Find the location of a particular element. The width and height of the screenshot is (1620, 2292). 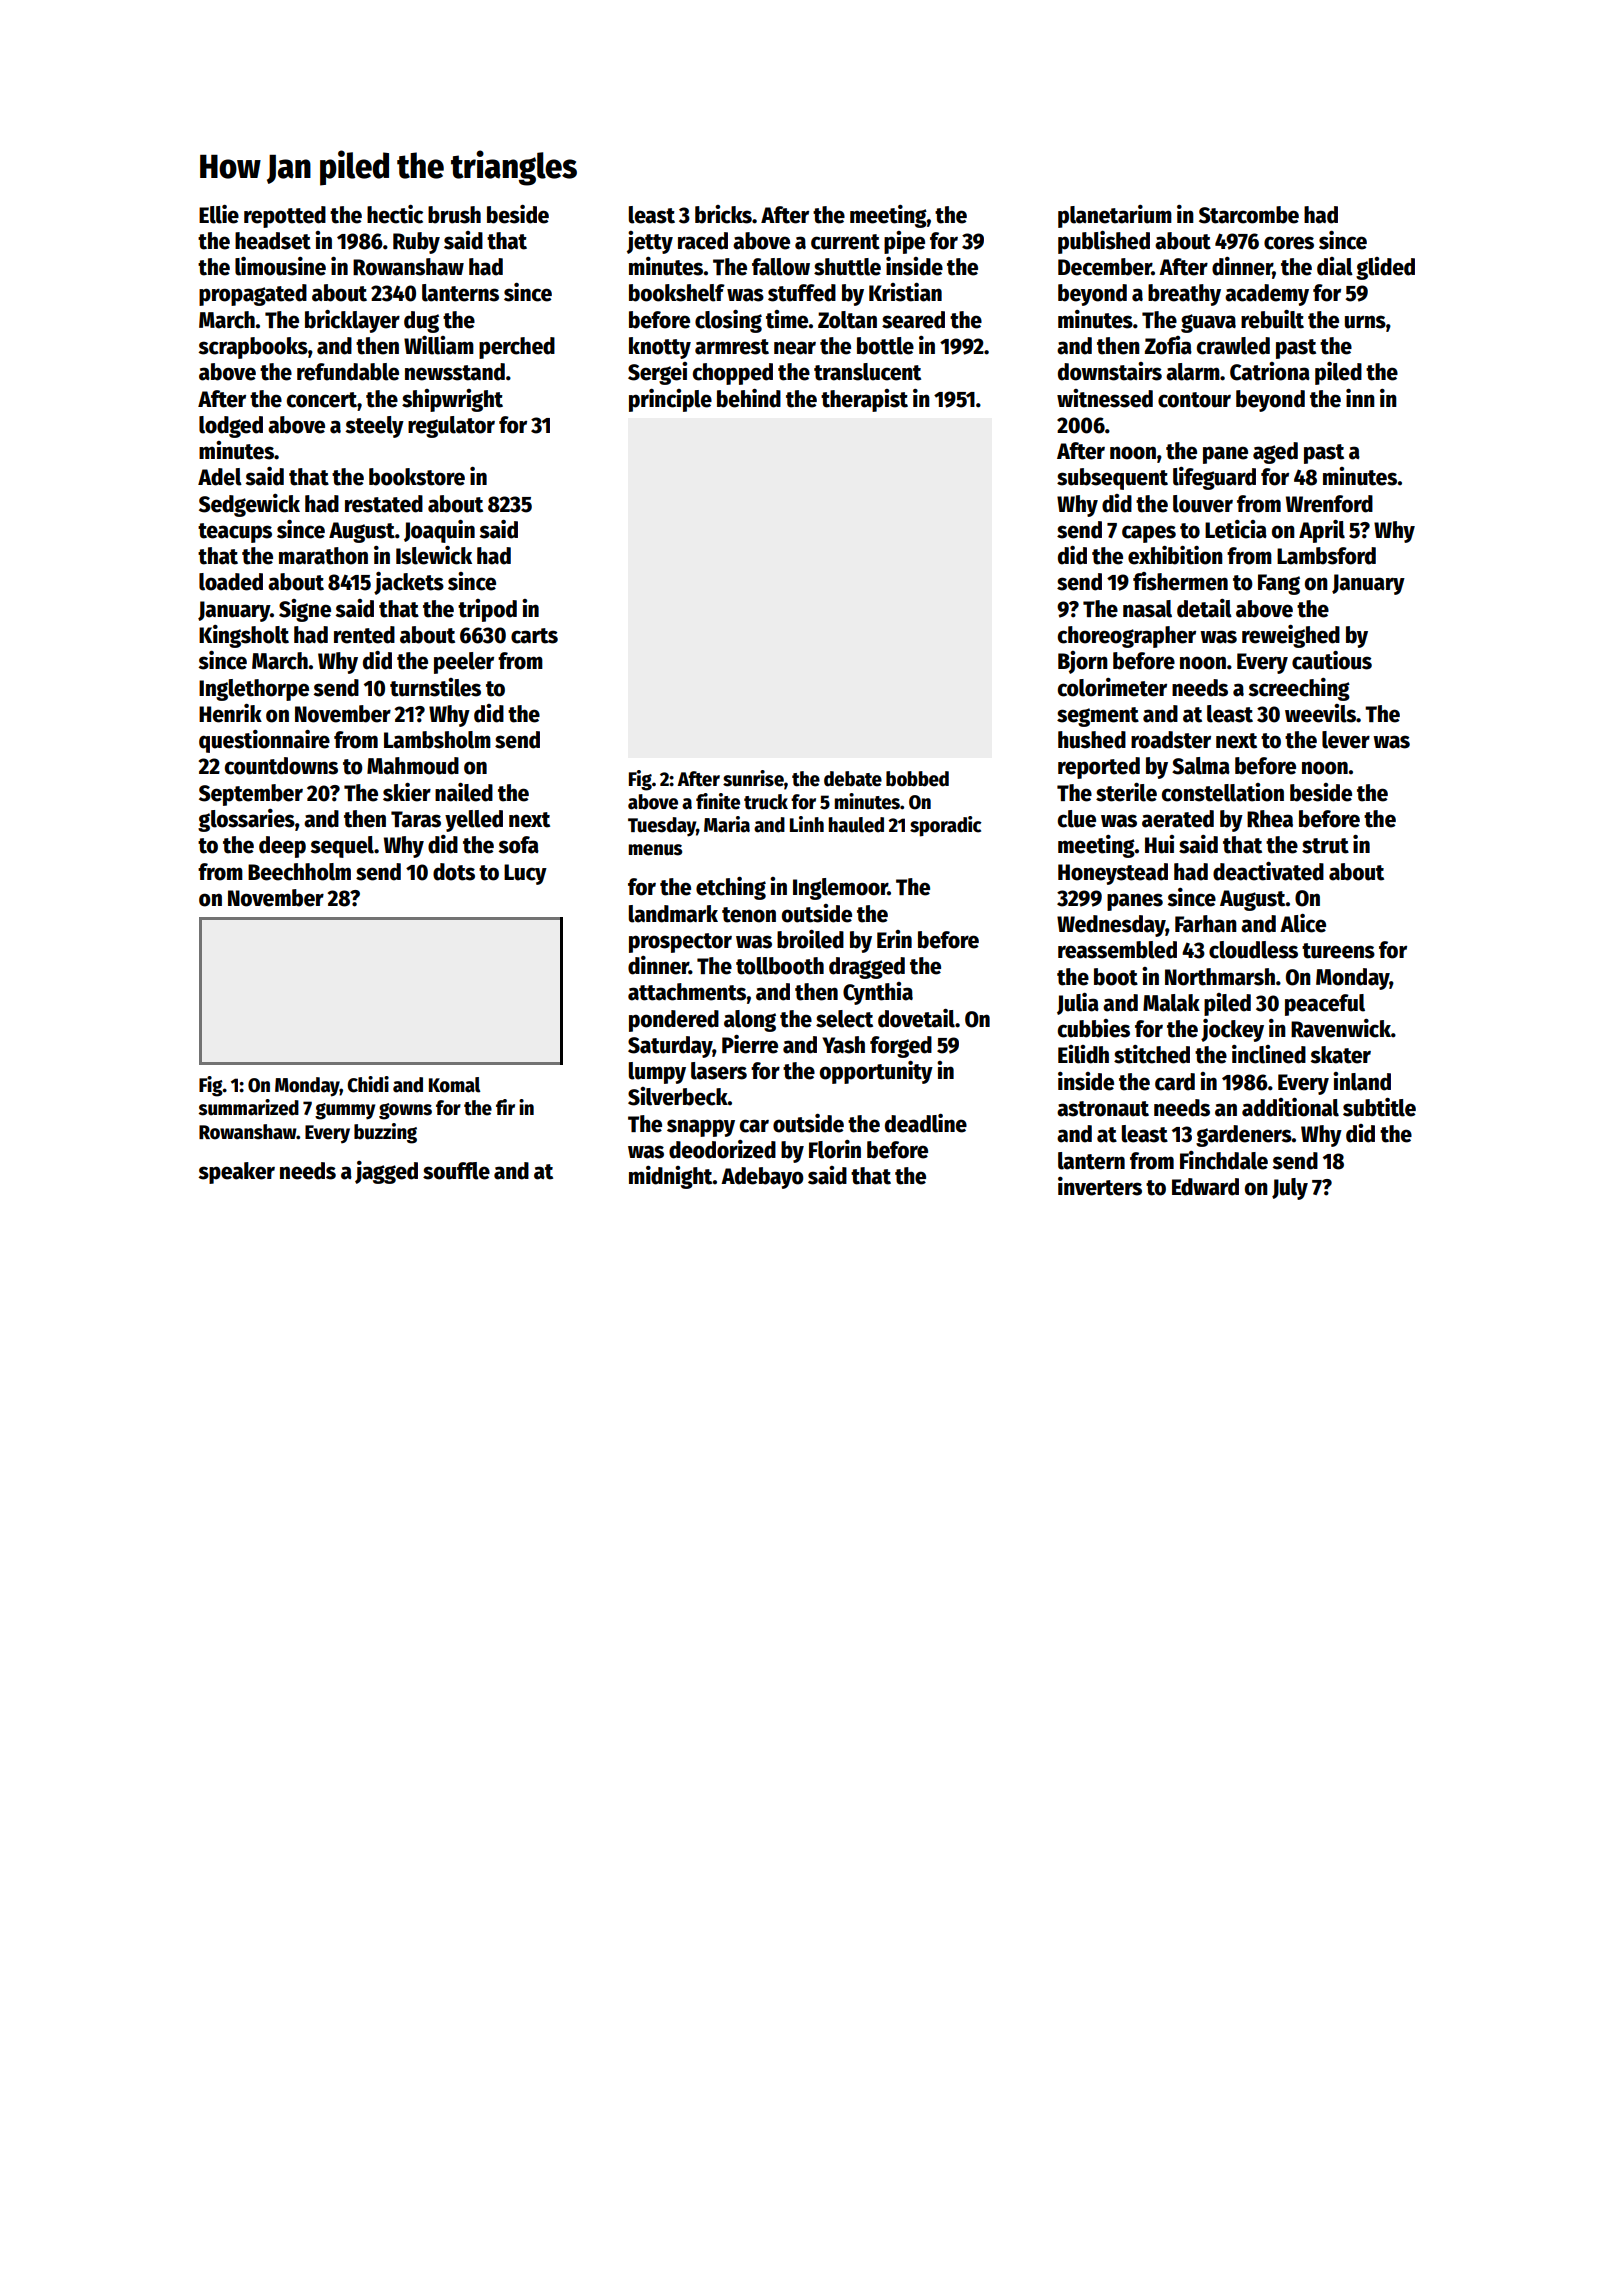

sporadic is located at coordinates (946, 826).
